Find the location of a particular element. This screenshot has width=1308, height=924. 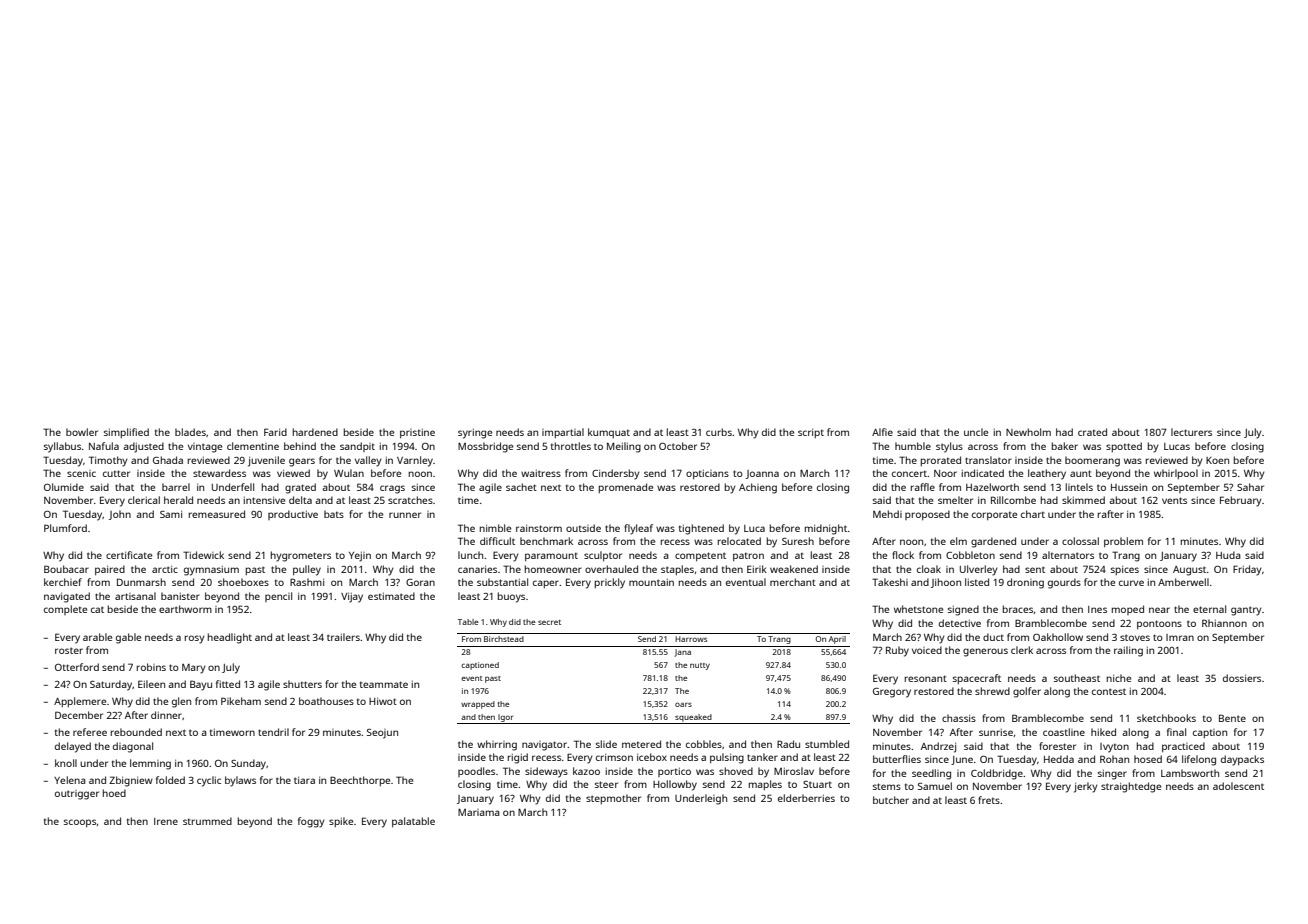

headlight is located at coordinates (230, 638).
